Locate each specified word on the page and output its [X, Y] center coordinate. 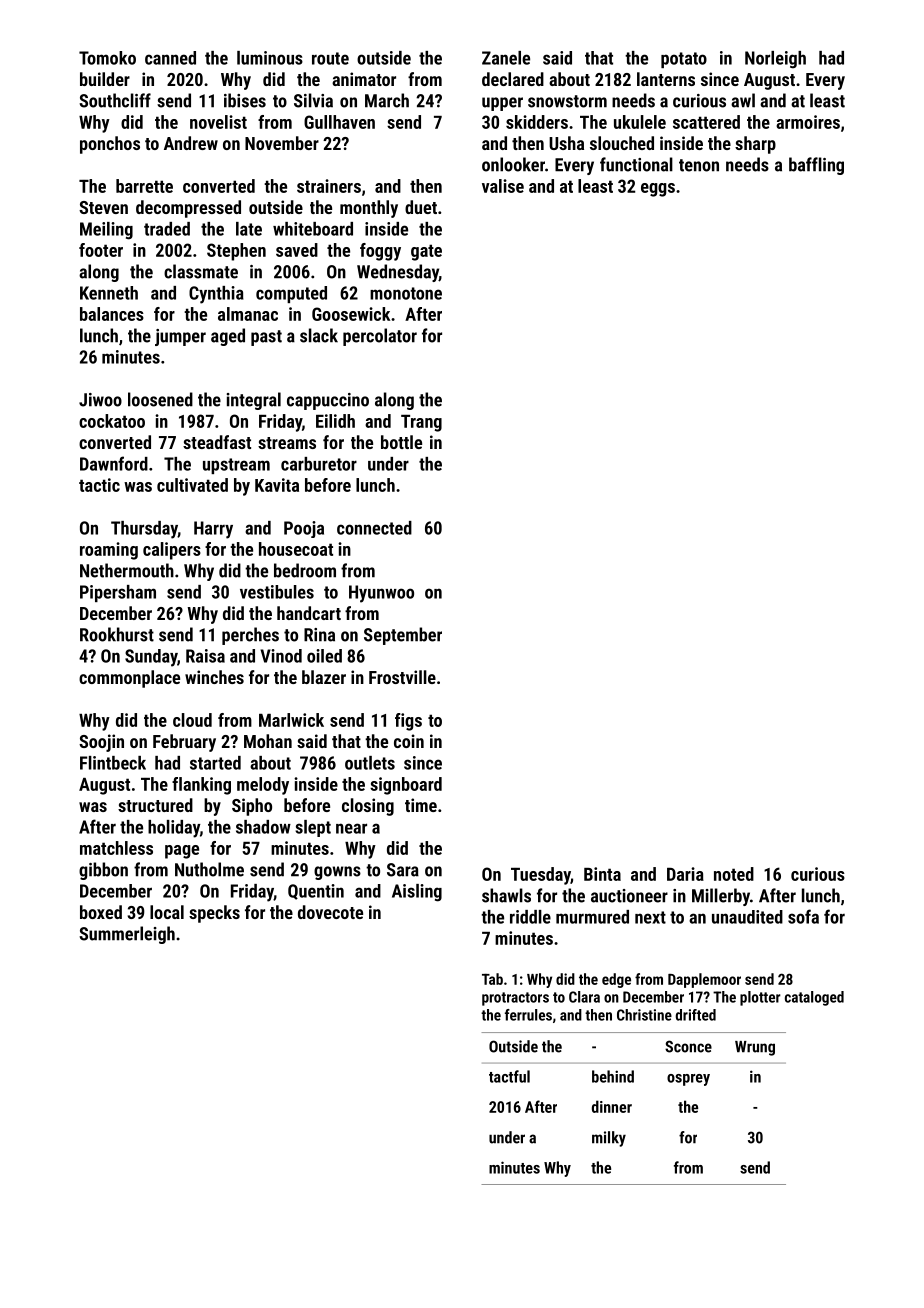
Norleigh [775, 60]
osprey [688, 1080]
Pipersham [118, 593]
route [330, 58]
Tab [492, 979]
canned [170, 58]
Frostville [402, 677]
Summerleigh [127, 935]
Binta [602, 874]
